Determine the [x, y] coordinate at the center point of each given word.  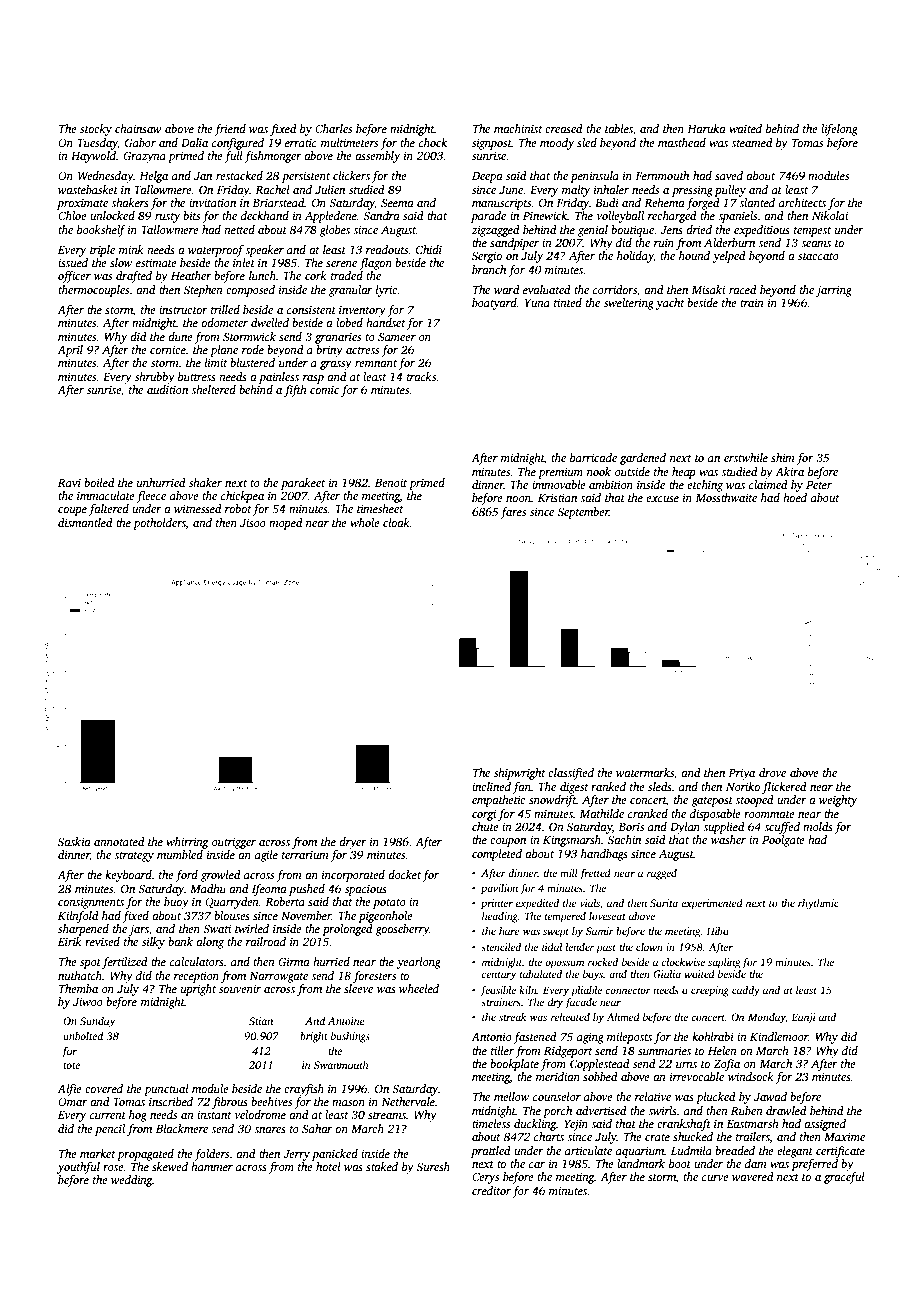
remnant [376, 363]
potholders [159, 524]
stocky [96, 130]
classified [571, 774]
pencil [110, 1130]
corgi [484, 815]
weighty [838, 801]
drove [772, 772]
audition [167, 389]
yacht [670, 304]
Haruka [706, 128]
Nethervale [408, 1101]
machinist [518, 128]
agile [266, 856]
